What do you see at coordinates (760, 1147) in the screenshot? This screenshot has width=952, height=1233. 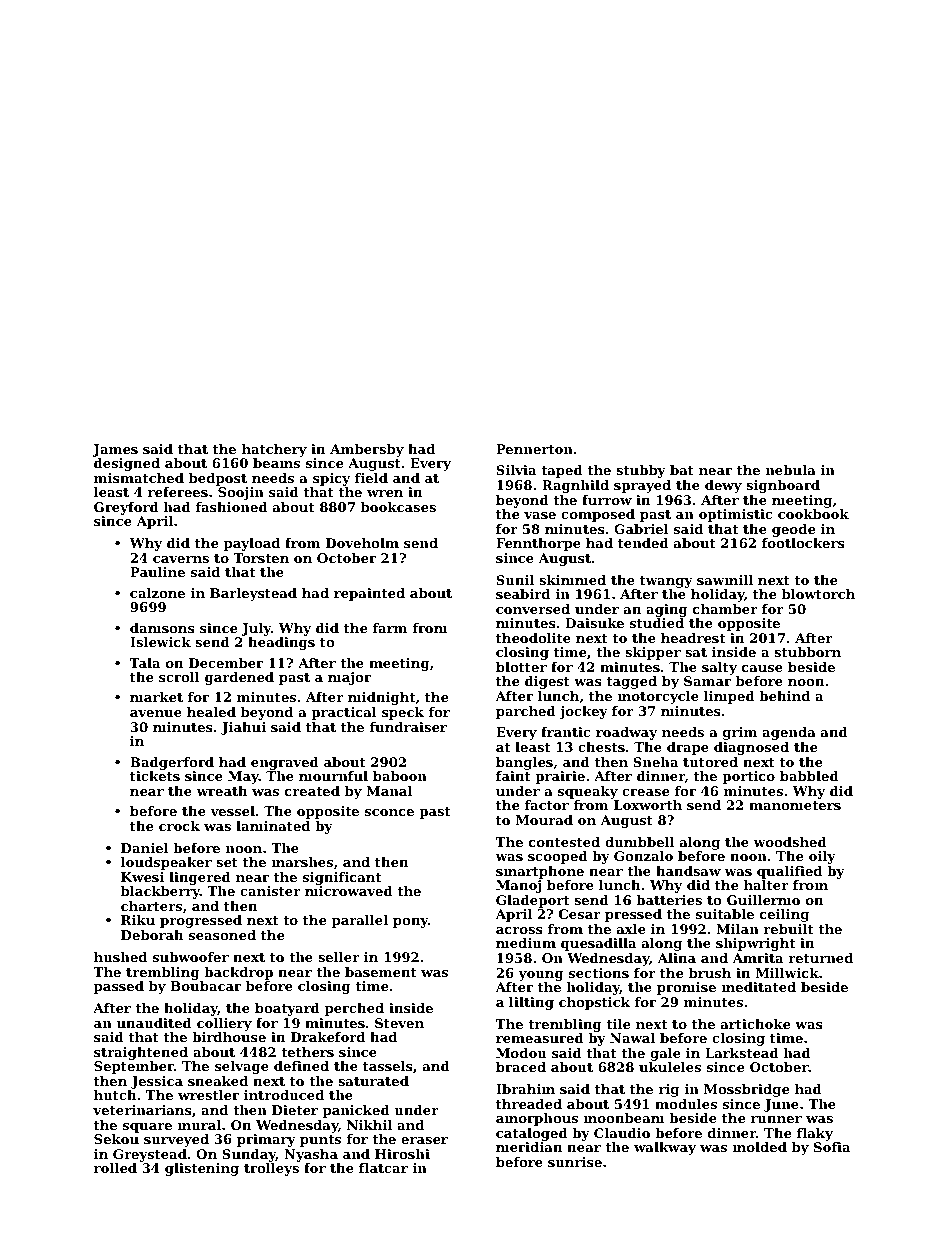 I see `molded` at bounding box center [760, 1147].
